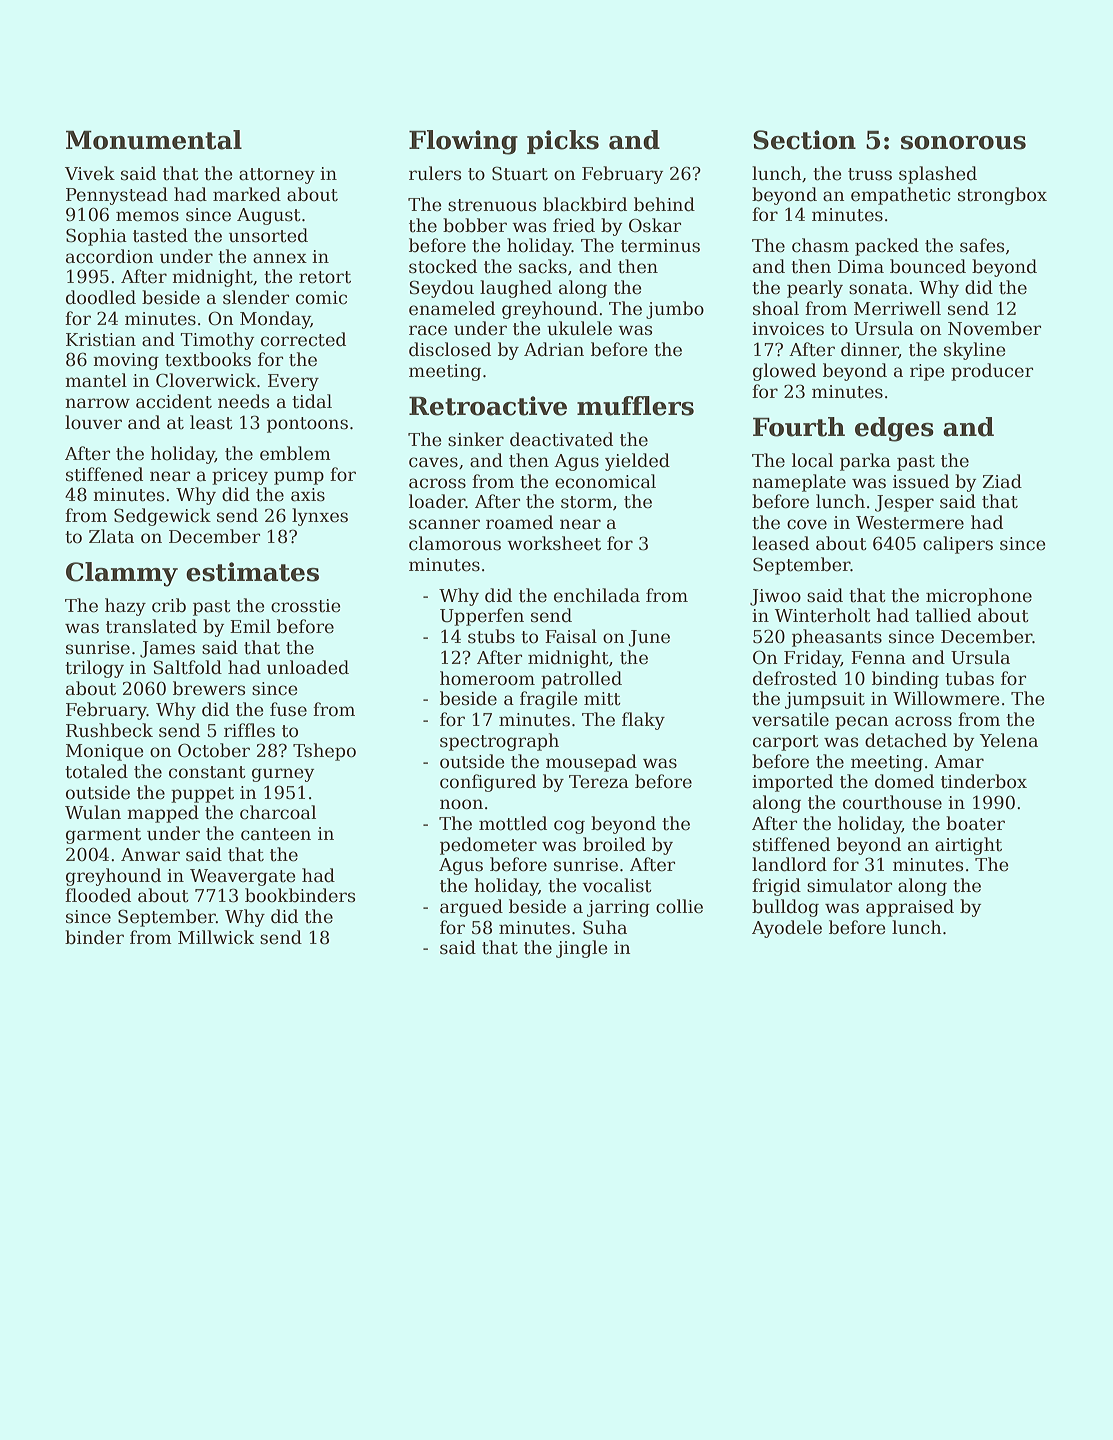 The height and width of the document is (1440, 1113). What do you see at coordinates (979, 597) in the document?
I see `microphone` at bounding box center [979, 597].
